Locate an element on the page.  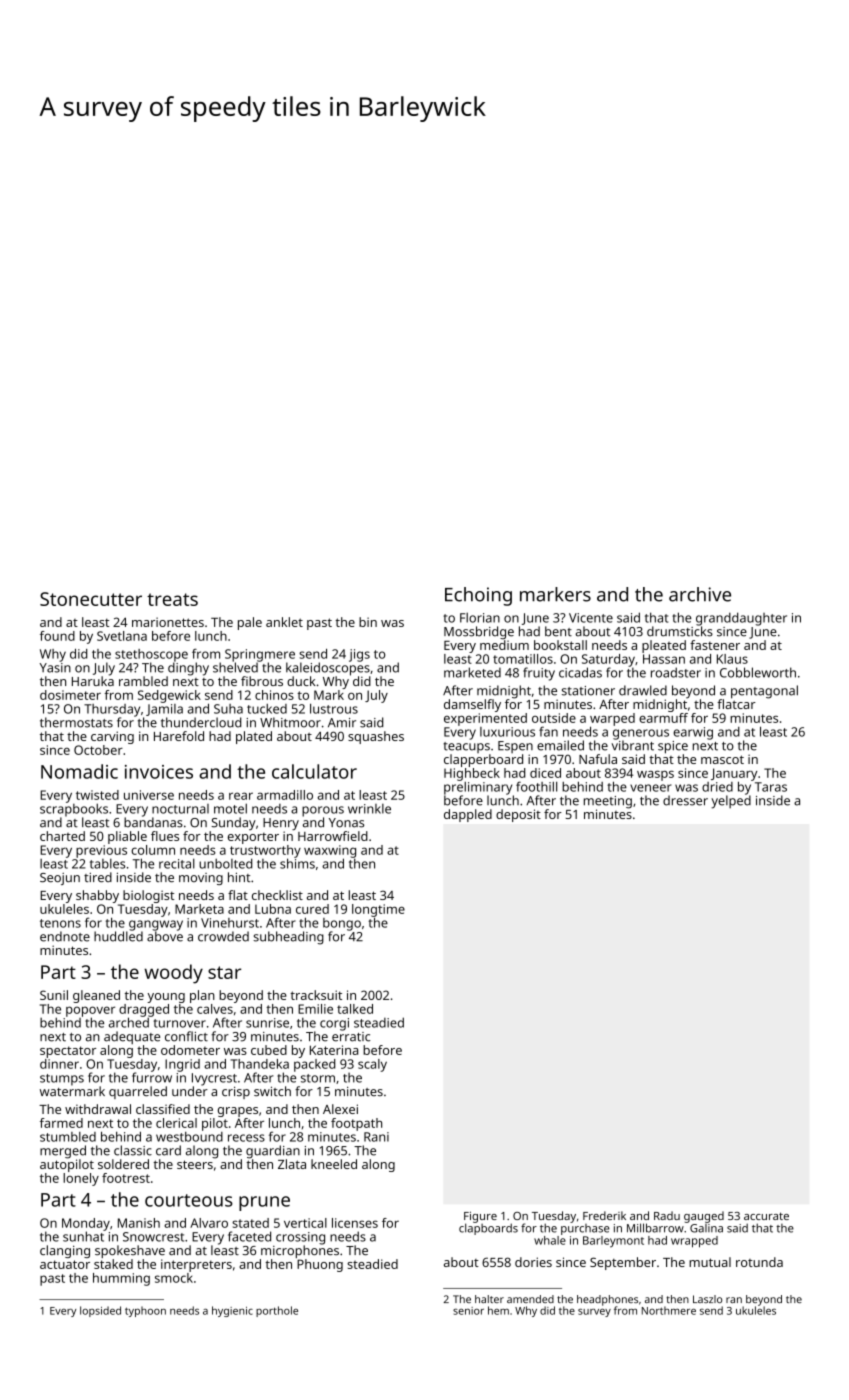
Amir is located at coordinates (342, 723).
